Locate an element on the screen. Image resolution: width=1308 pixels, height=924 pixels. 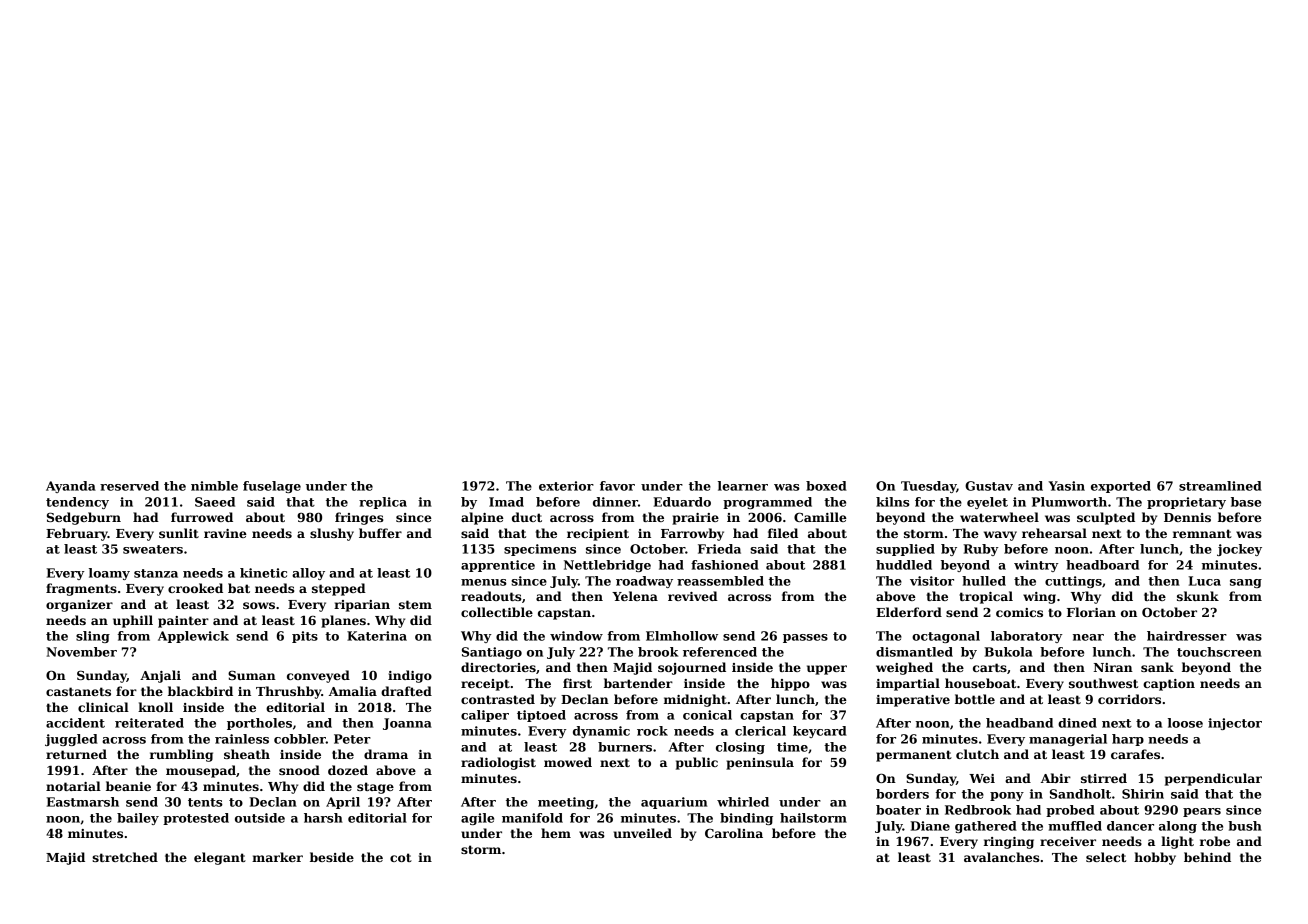
furrowed is located at coordinates (202, 517).
